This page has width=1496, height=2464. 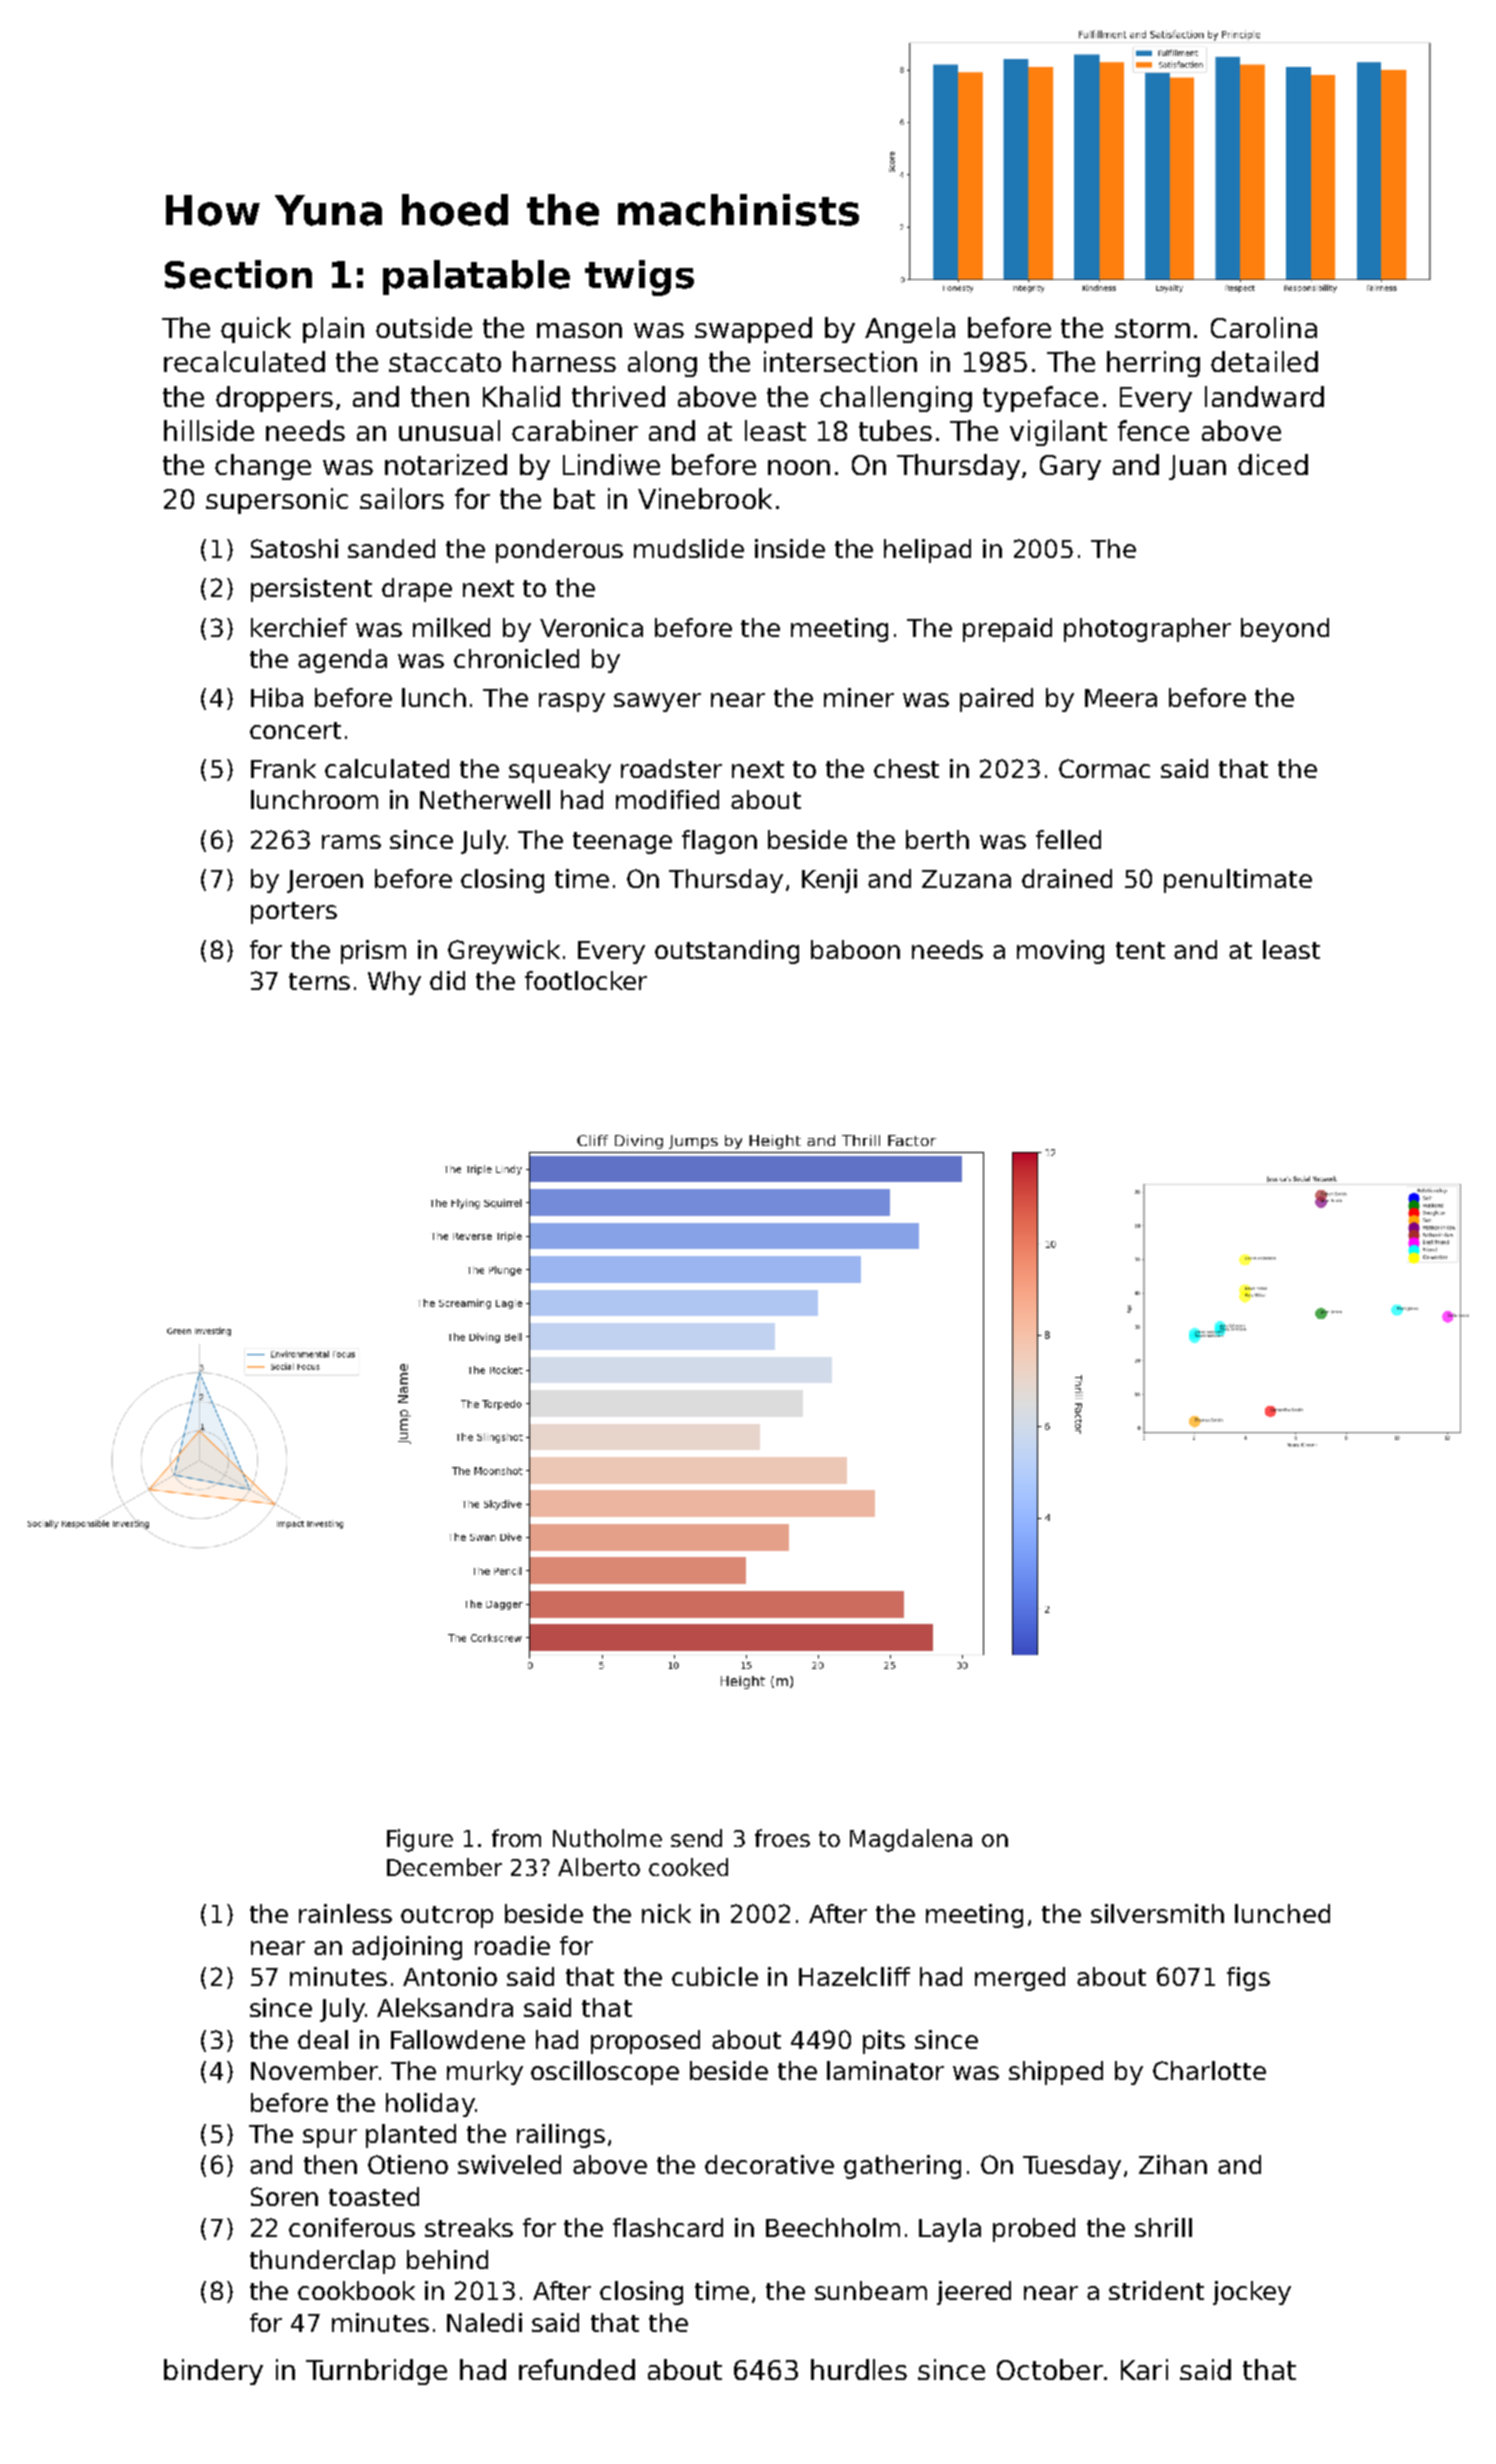 What do you see at coordinates (376, 2372) in the page?
I see `Turnbridge` at bounding box center [376, 2372].
